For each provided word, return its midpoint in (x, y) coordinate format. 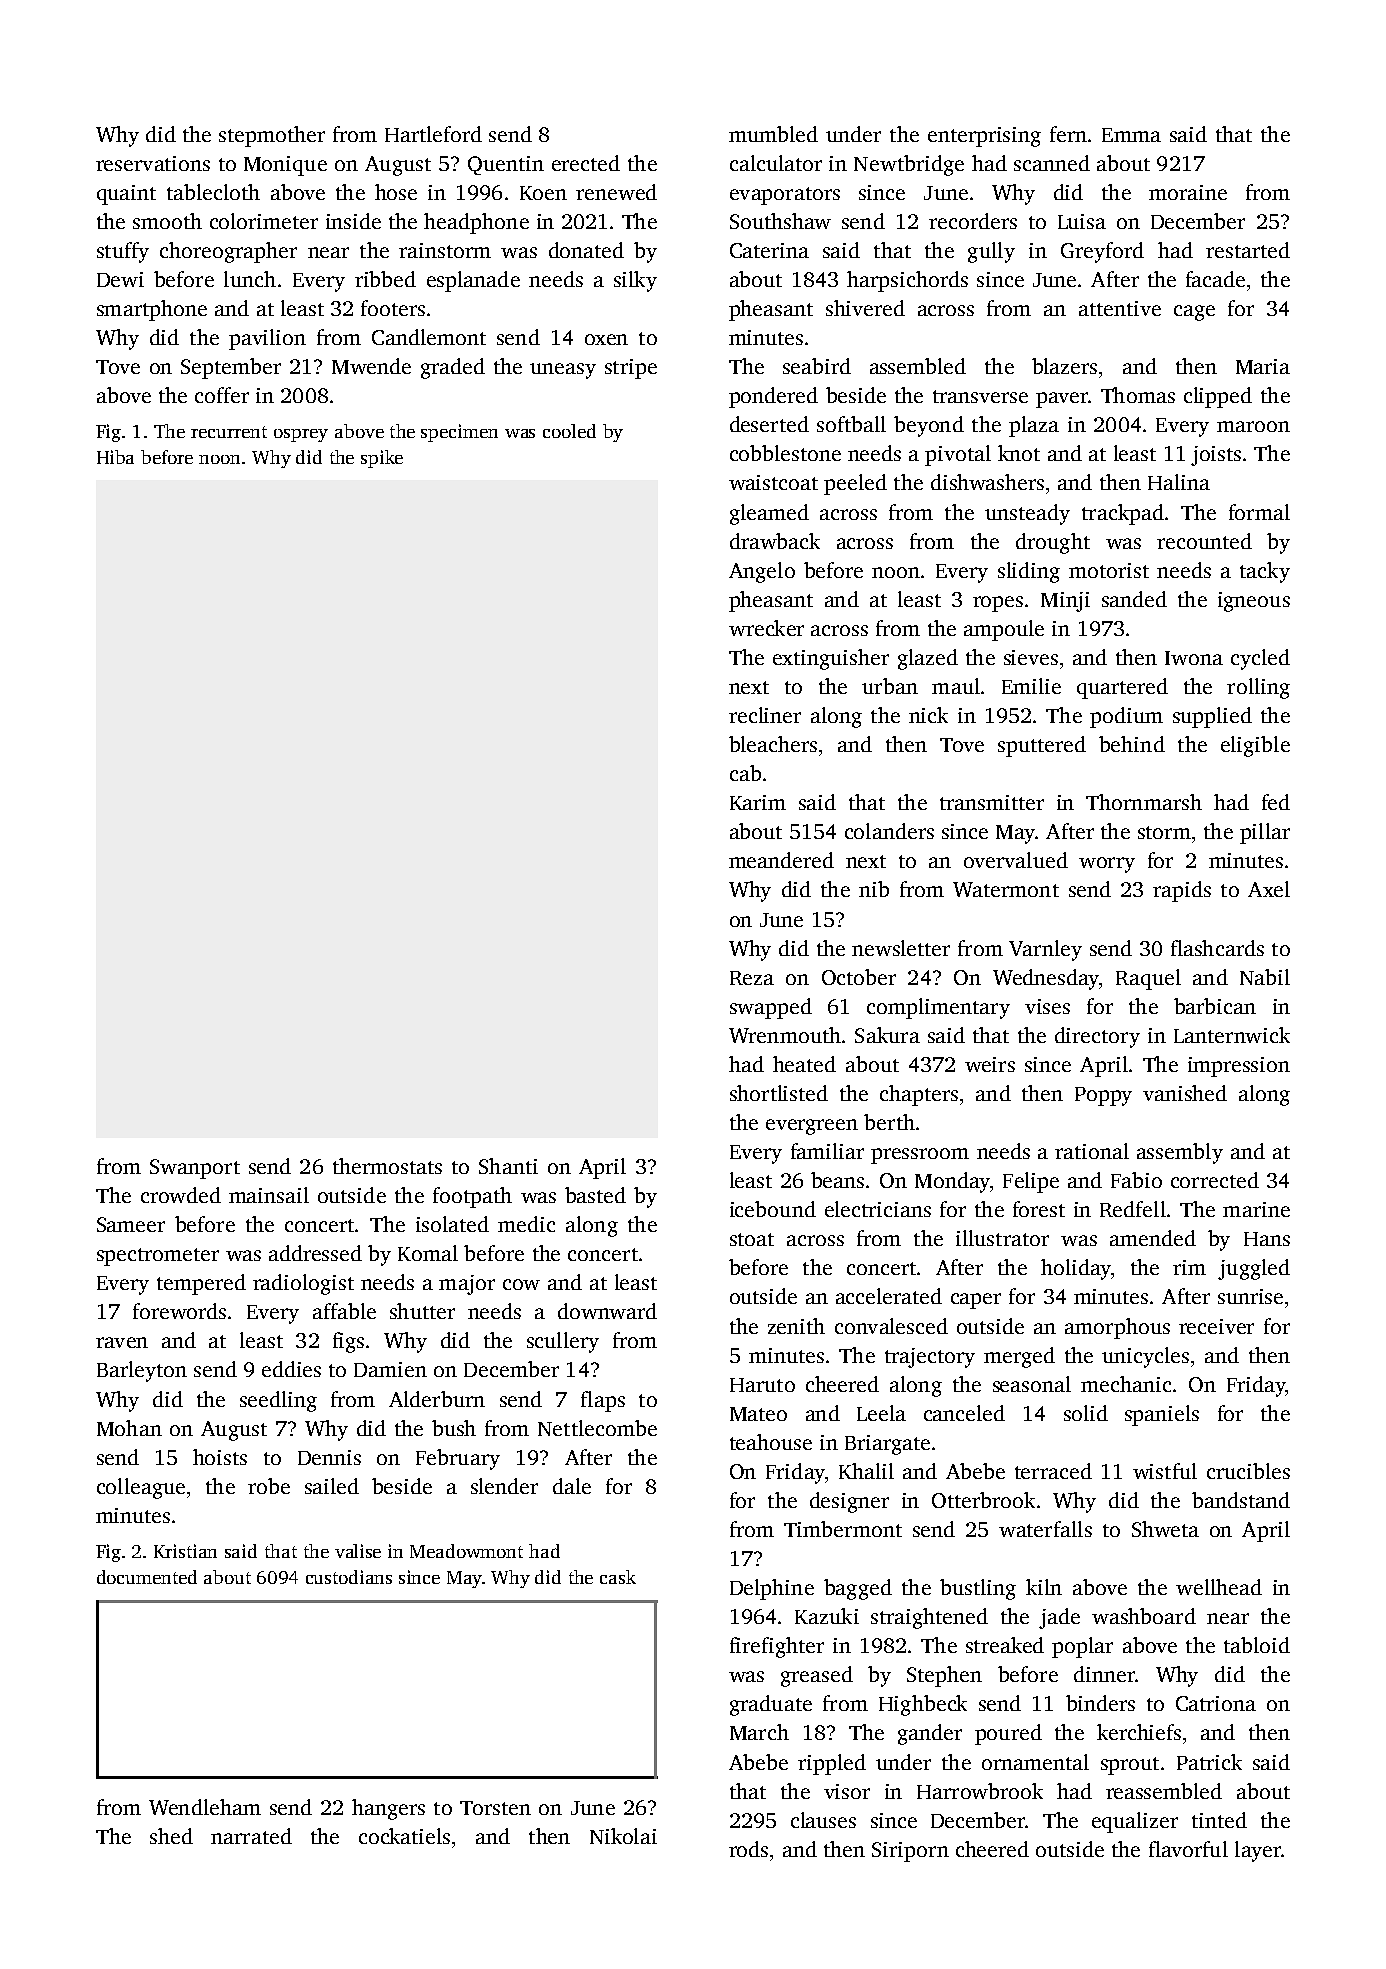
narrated (251, 1836)
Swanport (195, 1169)
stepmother (272, 136)
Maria (1263, 366)
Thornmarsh (1144, 802)
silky (635, 281)
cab (745, 773)
